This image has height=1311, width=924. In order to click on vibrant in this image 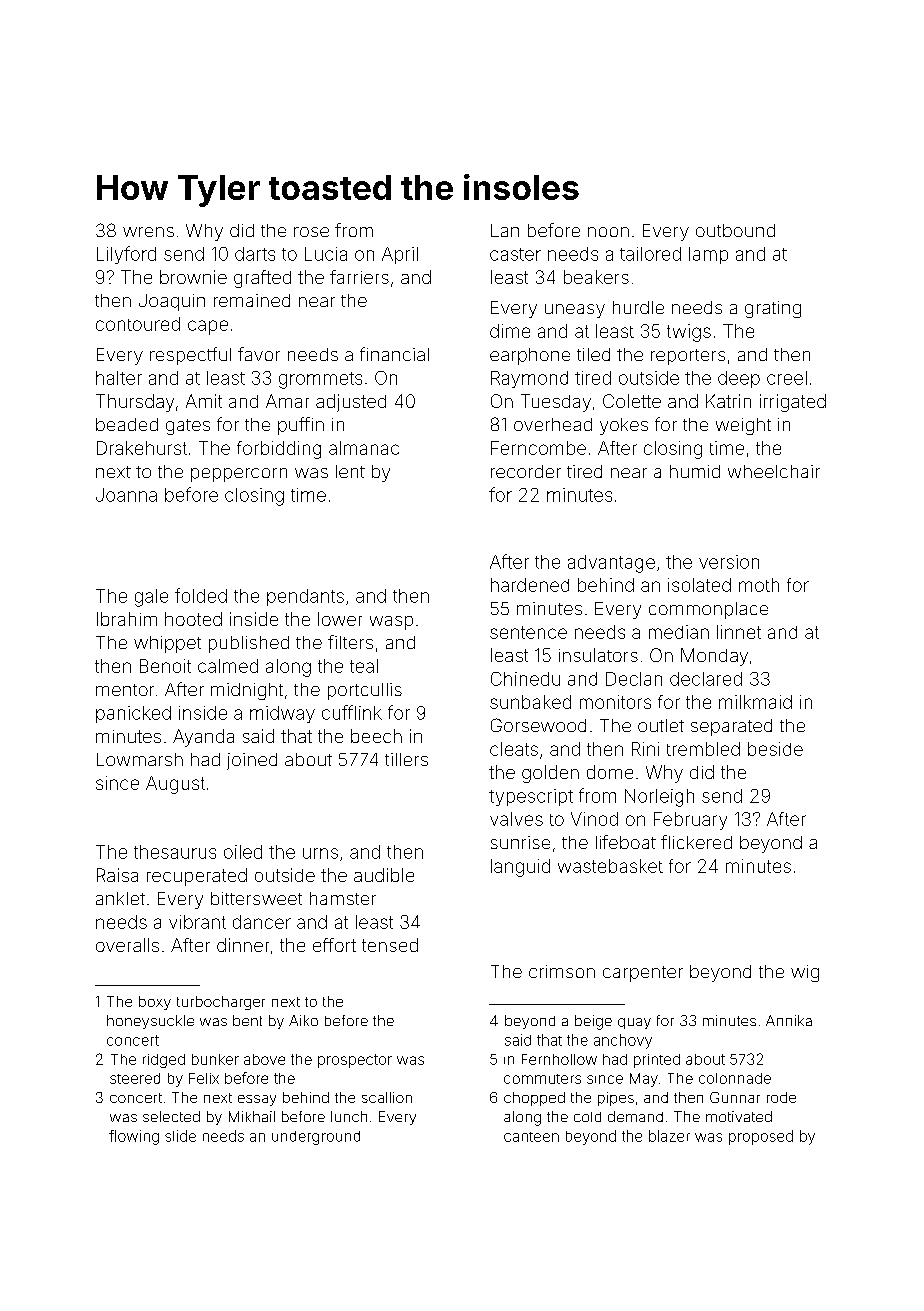, I will do `click(197, 922)`.
